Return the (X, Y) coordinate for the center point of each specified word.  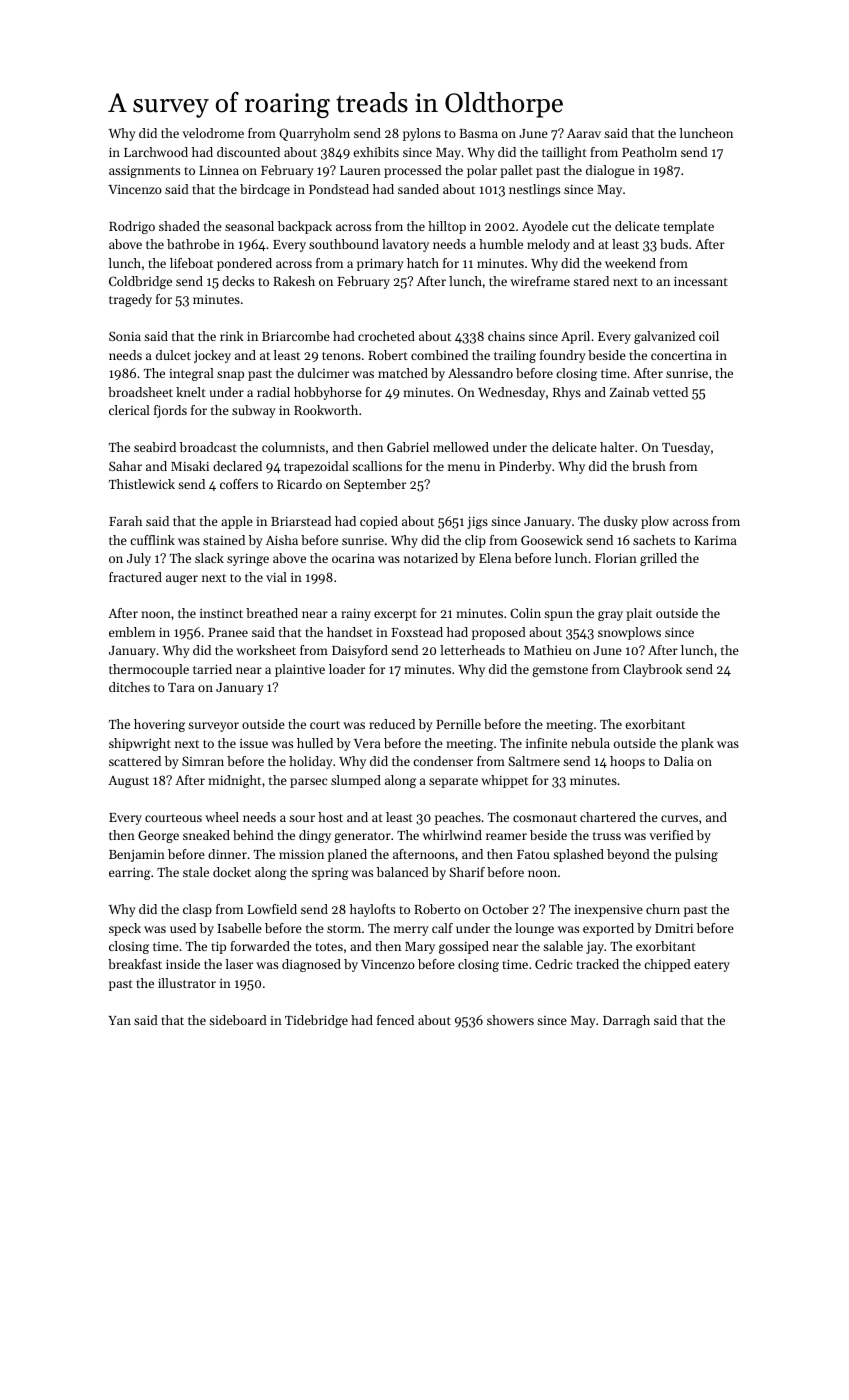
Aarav (584, 133)
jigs (477, 523)
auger (182, 580)
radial (273, 392)
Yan (119, 1020)
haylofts (372, 910)
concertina (681, 355)
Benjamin (137, 856)
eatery (712, 966)
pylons (422, 134)
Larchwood (156, 152)
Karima (715, 540)
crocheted (386, 336)
